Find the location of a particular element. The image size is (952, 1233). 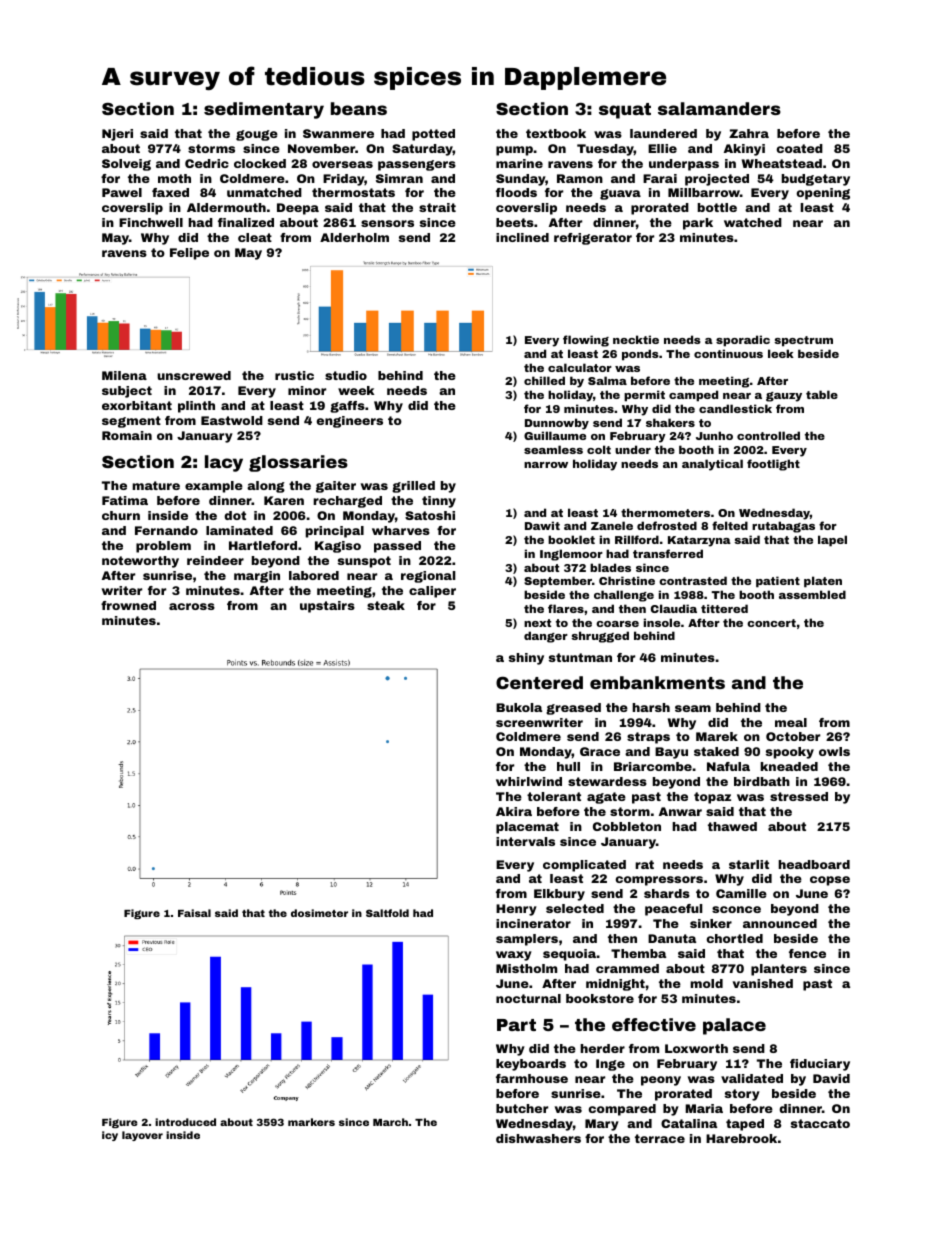

intervals is located at coordinates (525, 841).
